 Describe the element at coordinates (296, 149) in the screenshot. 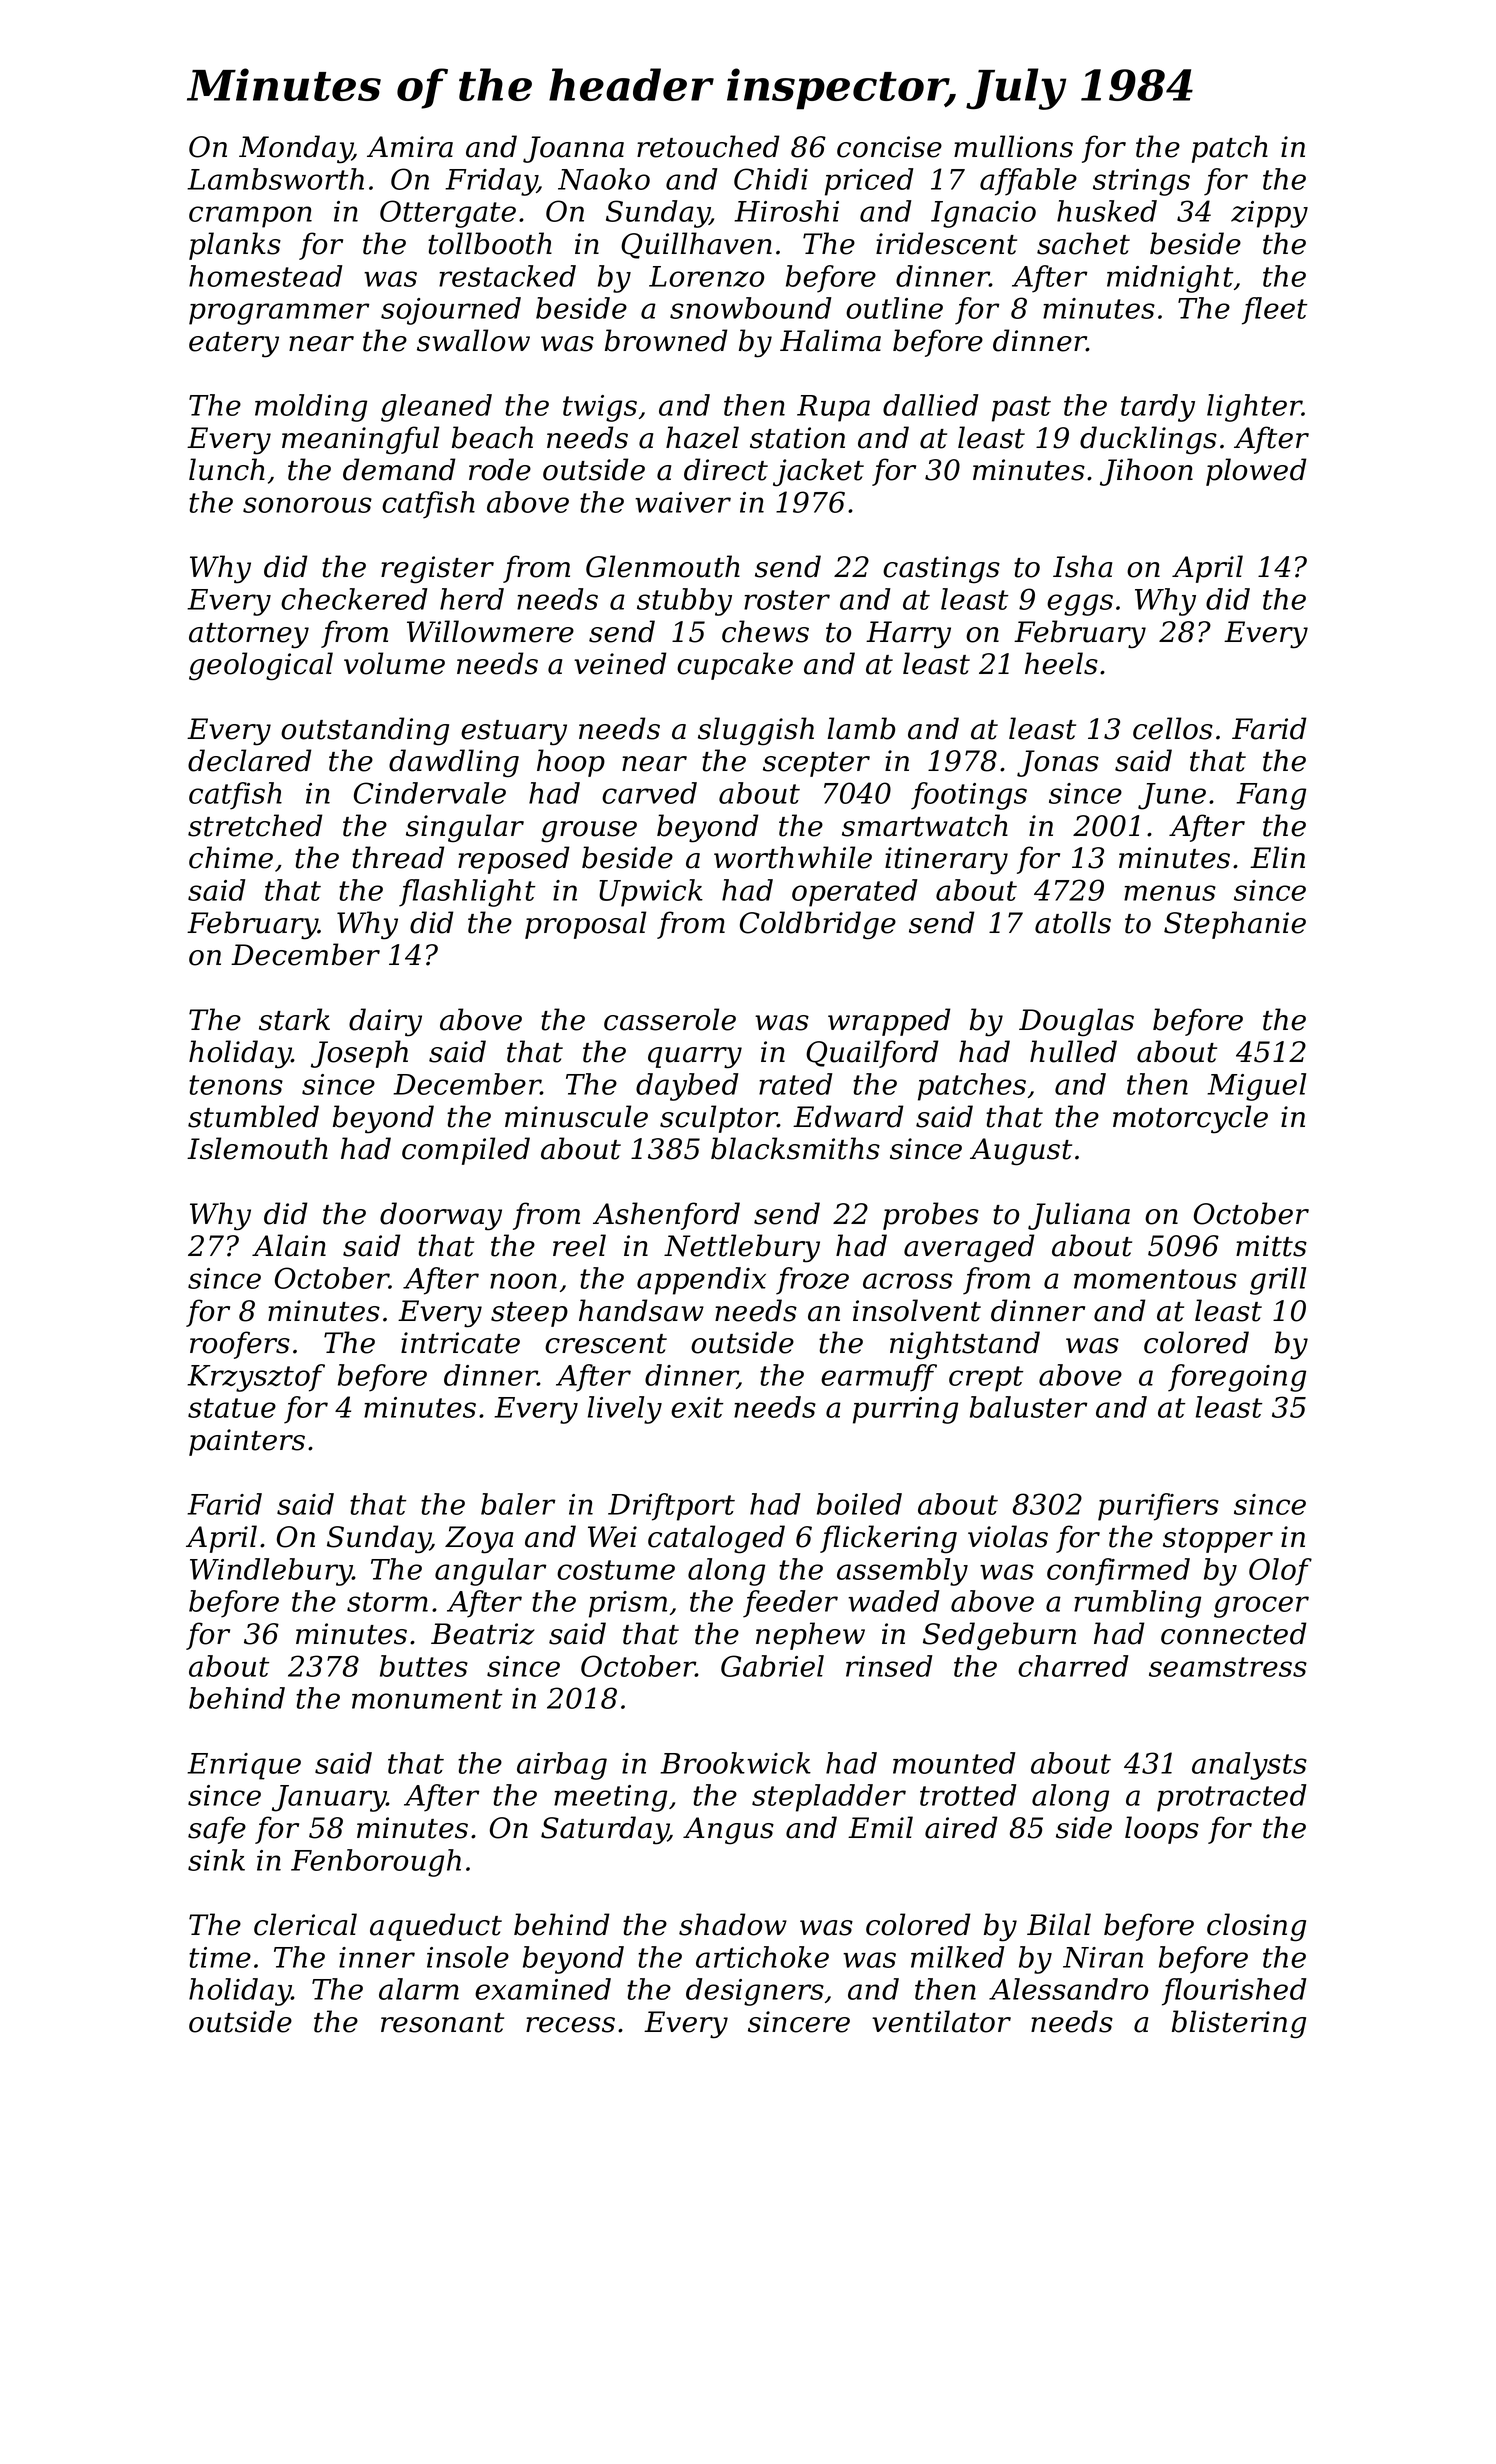

I see `Monday` at that location.
